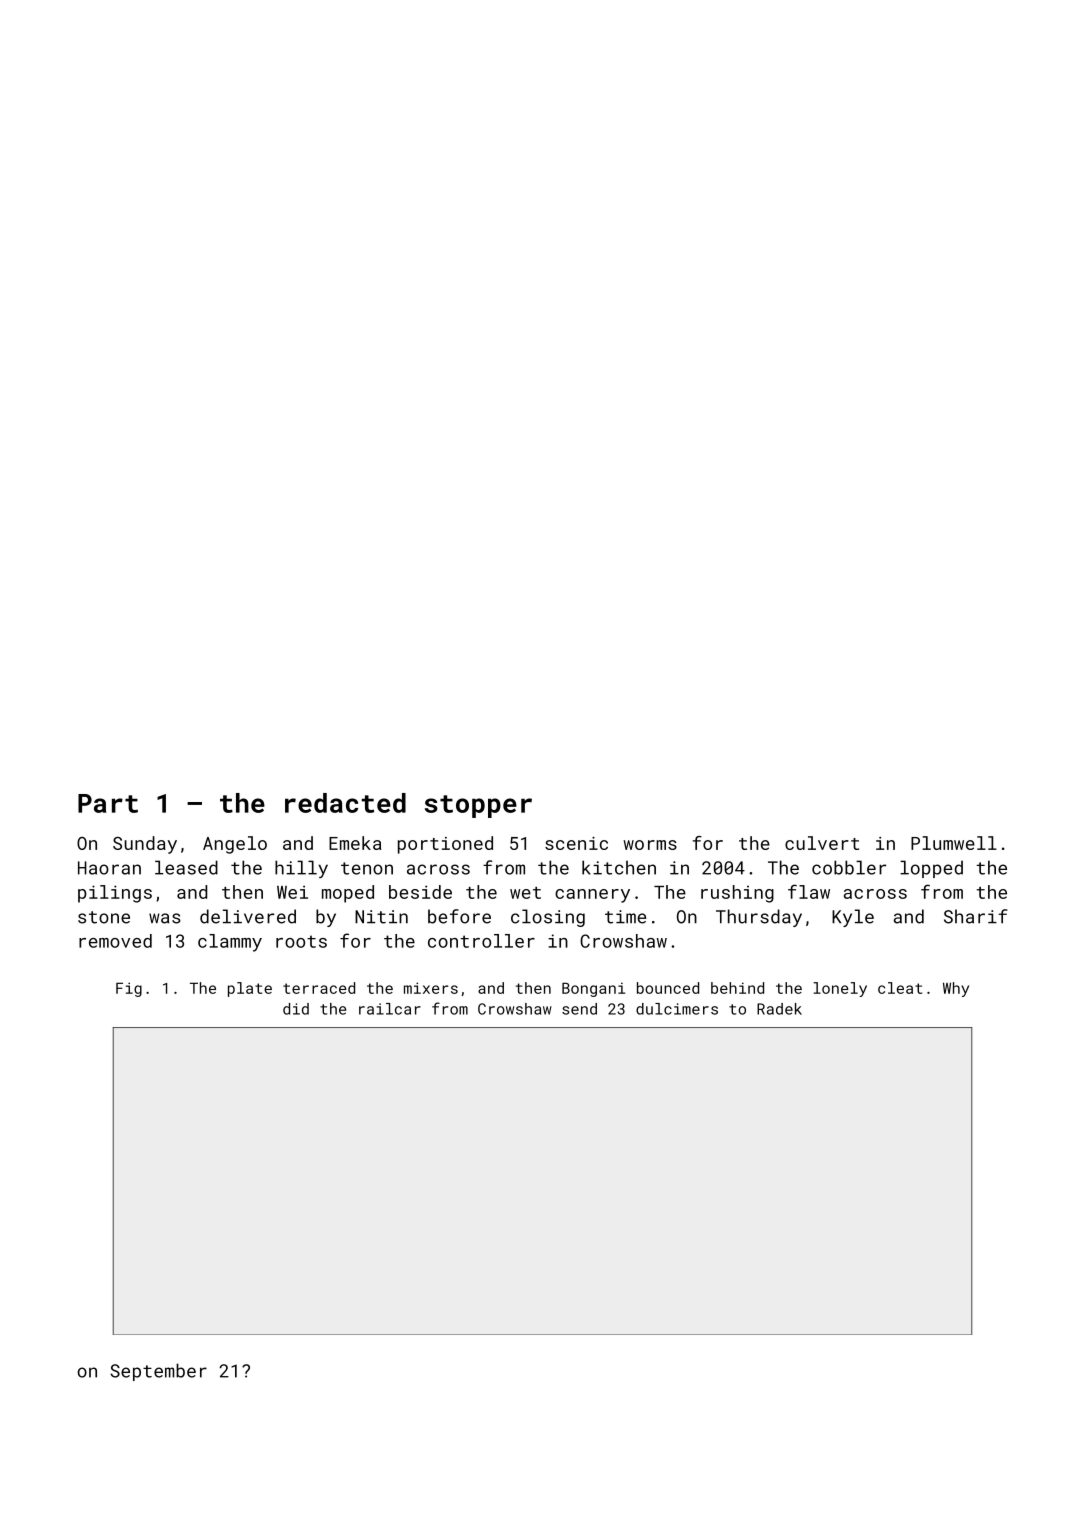  I want to click on send, so click(579, 1009).
